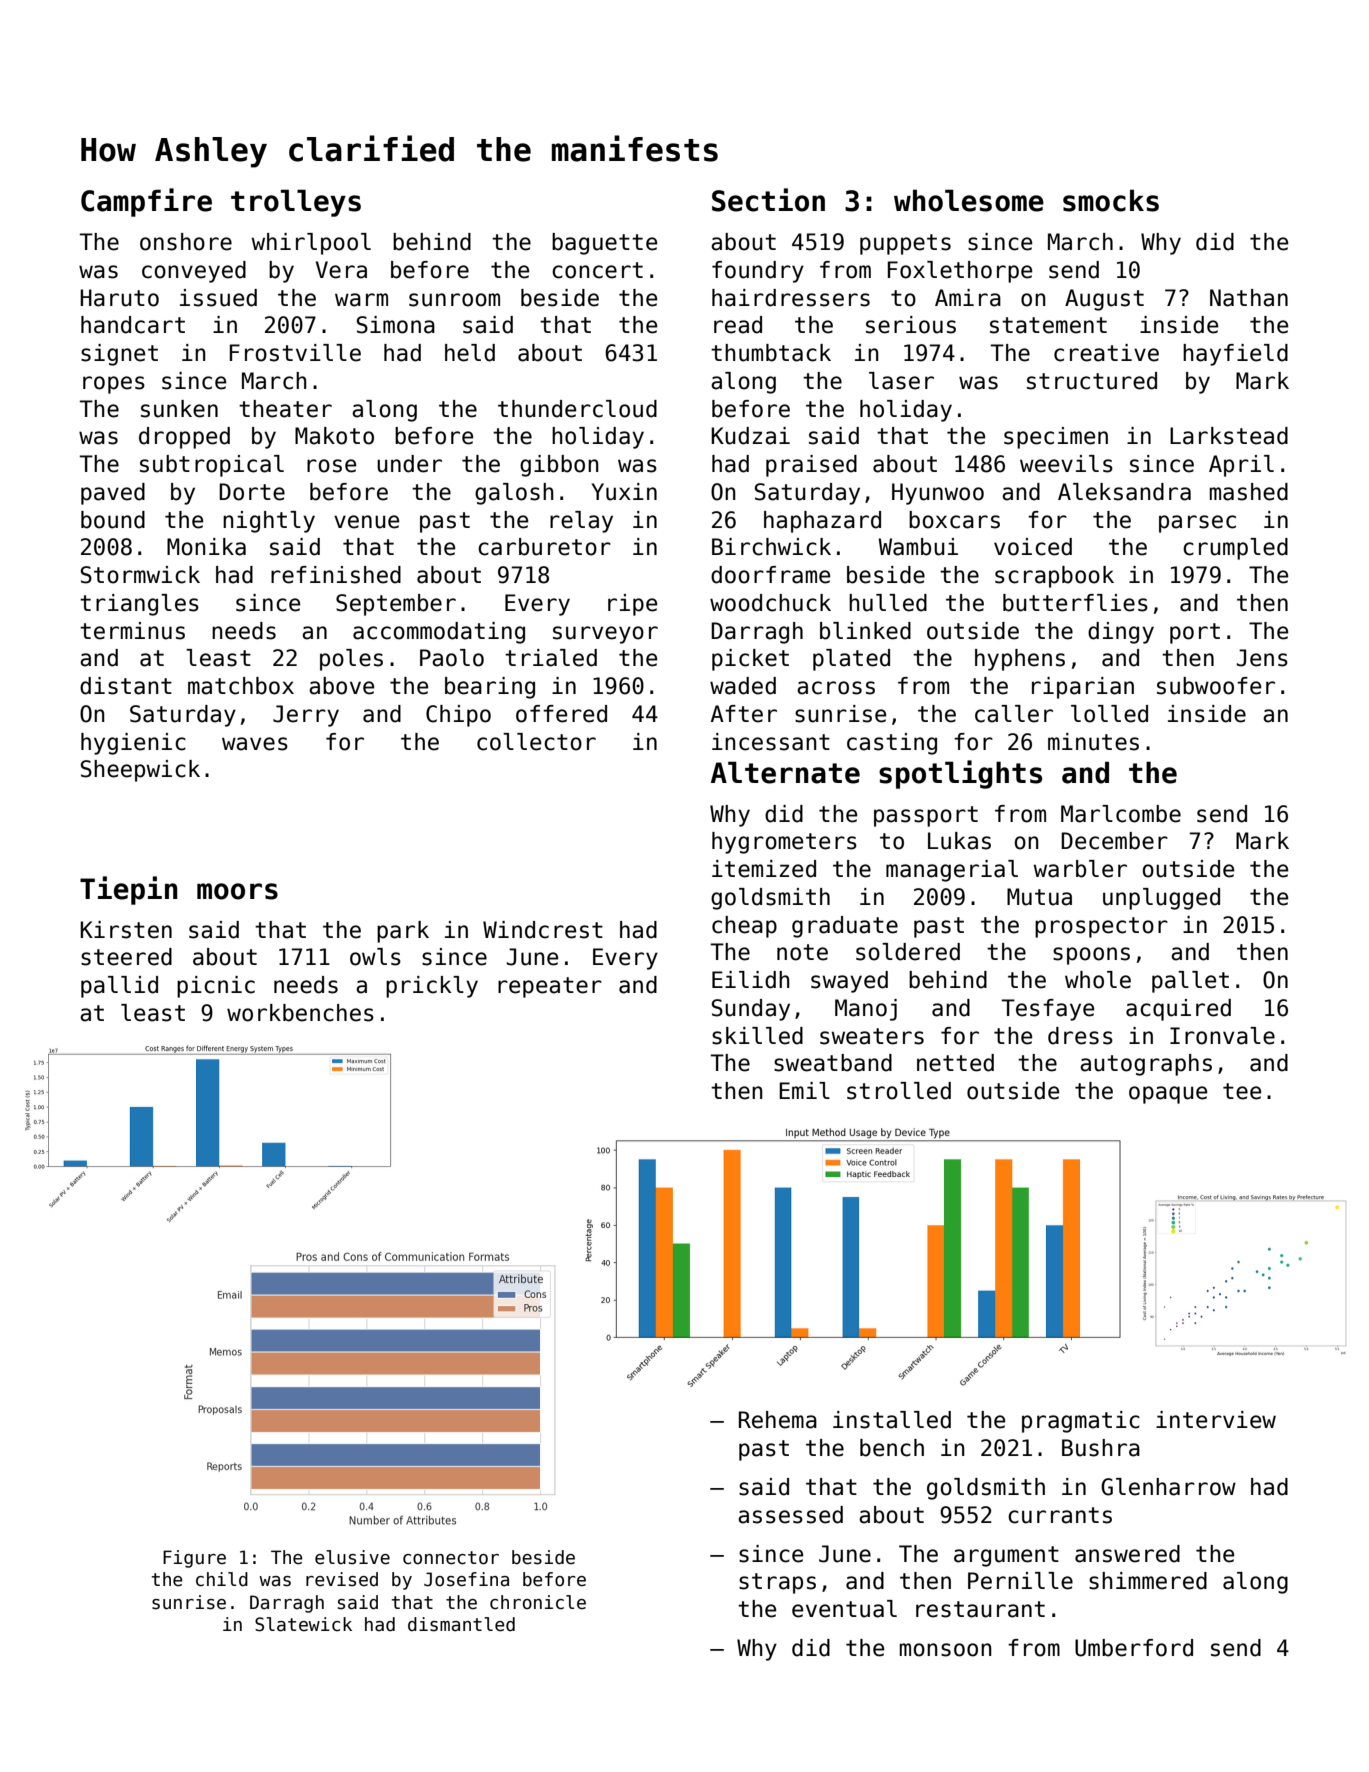 This screenshot has width=1369, height=1772. Describe the element at coordinates (1249, 298) in the screenshot. I see `Nathan` at that location.
